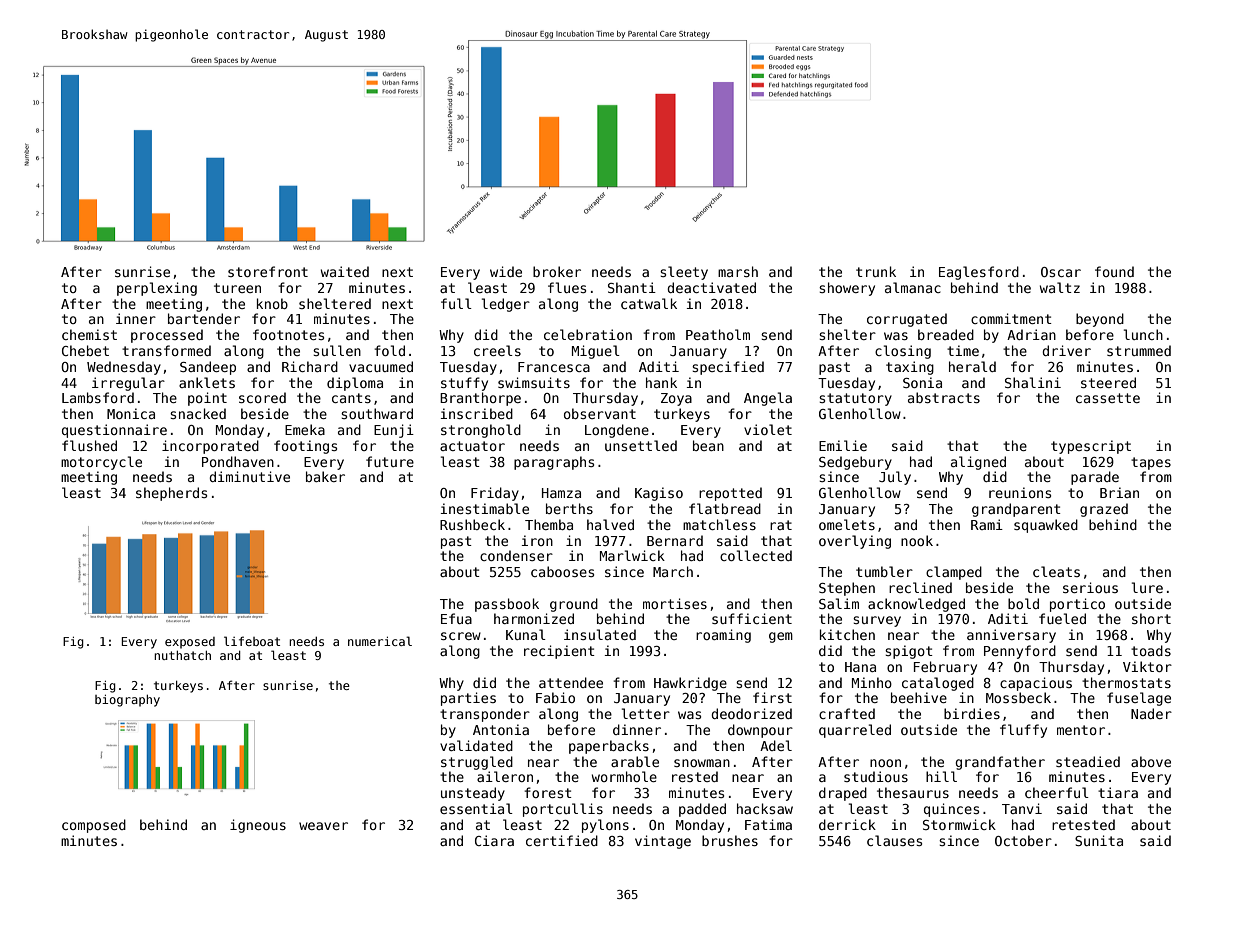 The width and height of the screenshot is (1233, 952). I want to click on cassette, so click(1108, 398).
